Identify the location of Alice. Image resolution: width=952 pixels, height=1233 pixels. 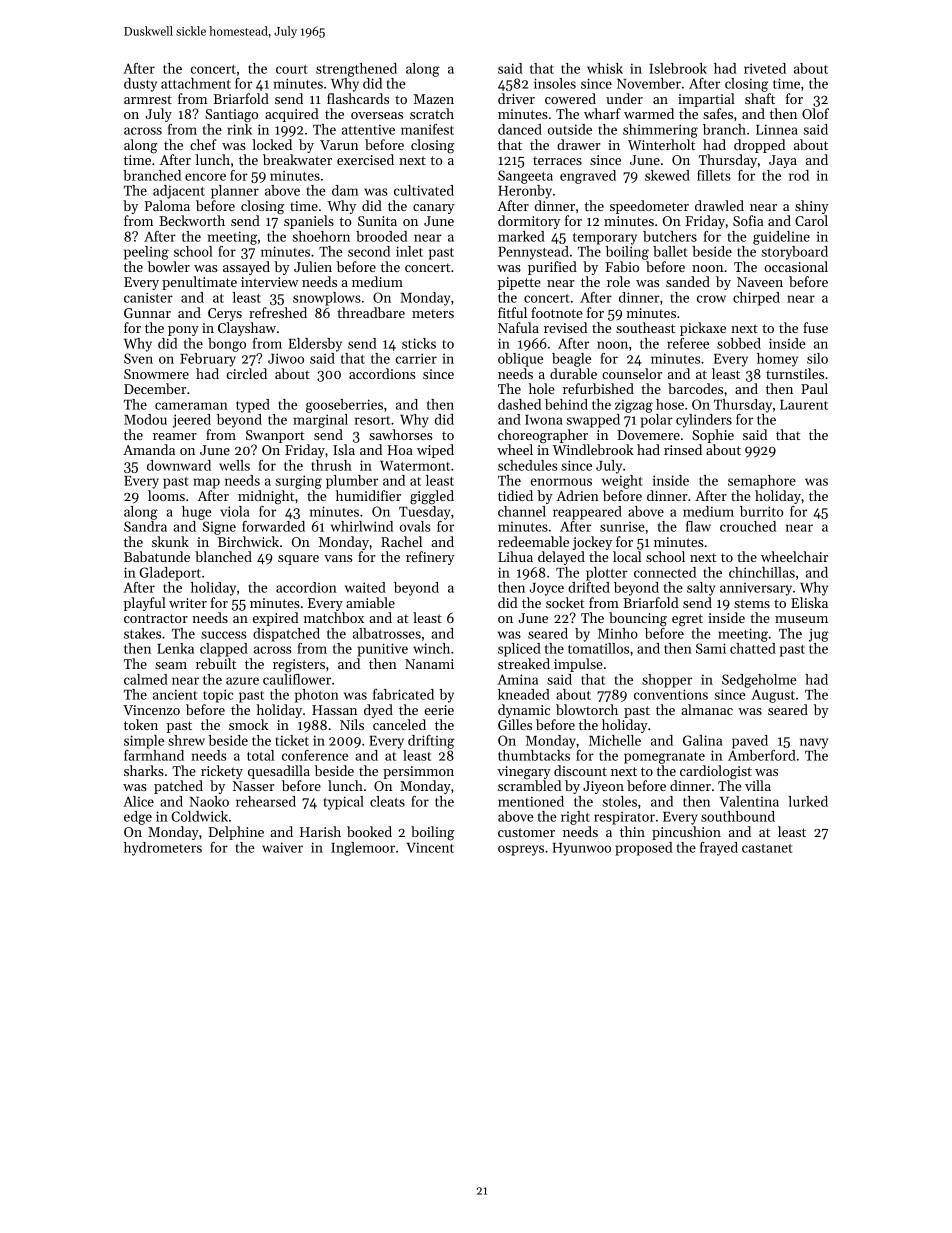
(138, 801).
